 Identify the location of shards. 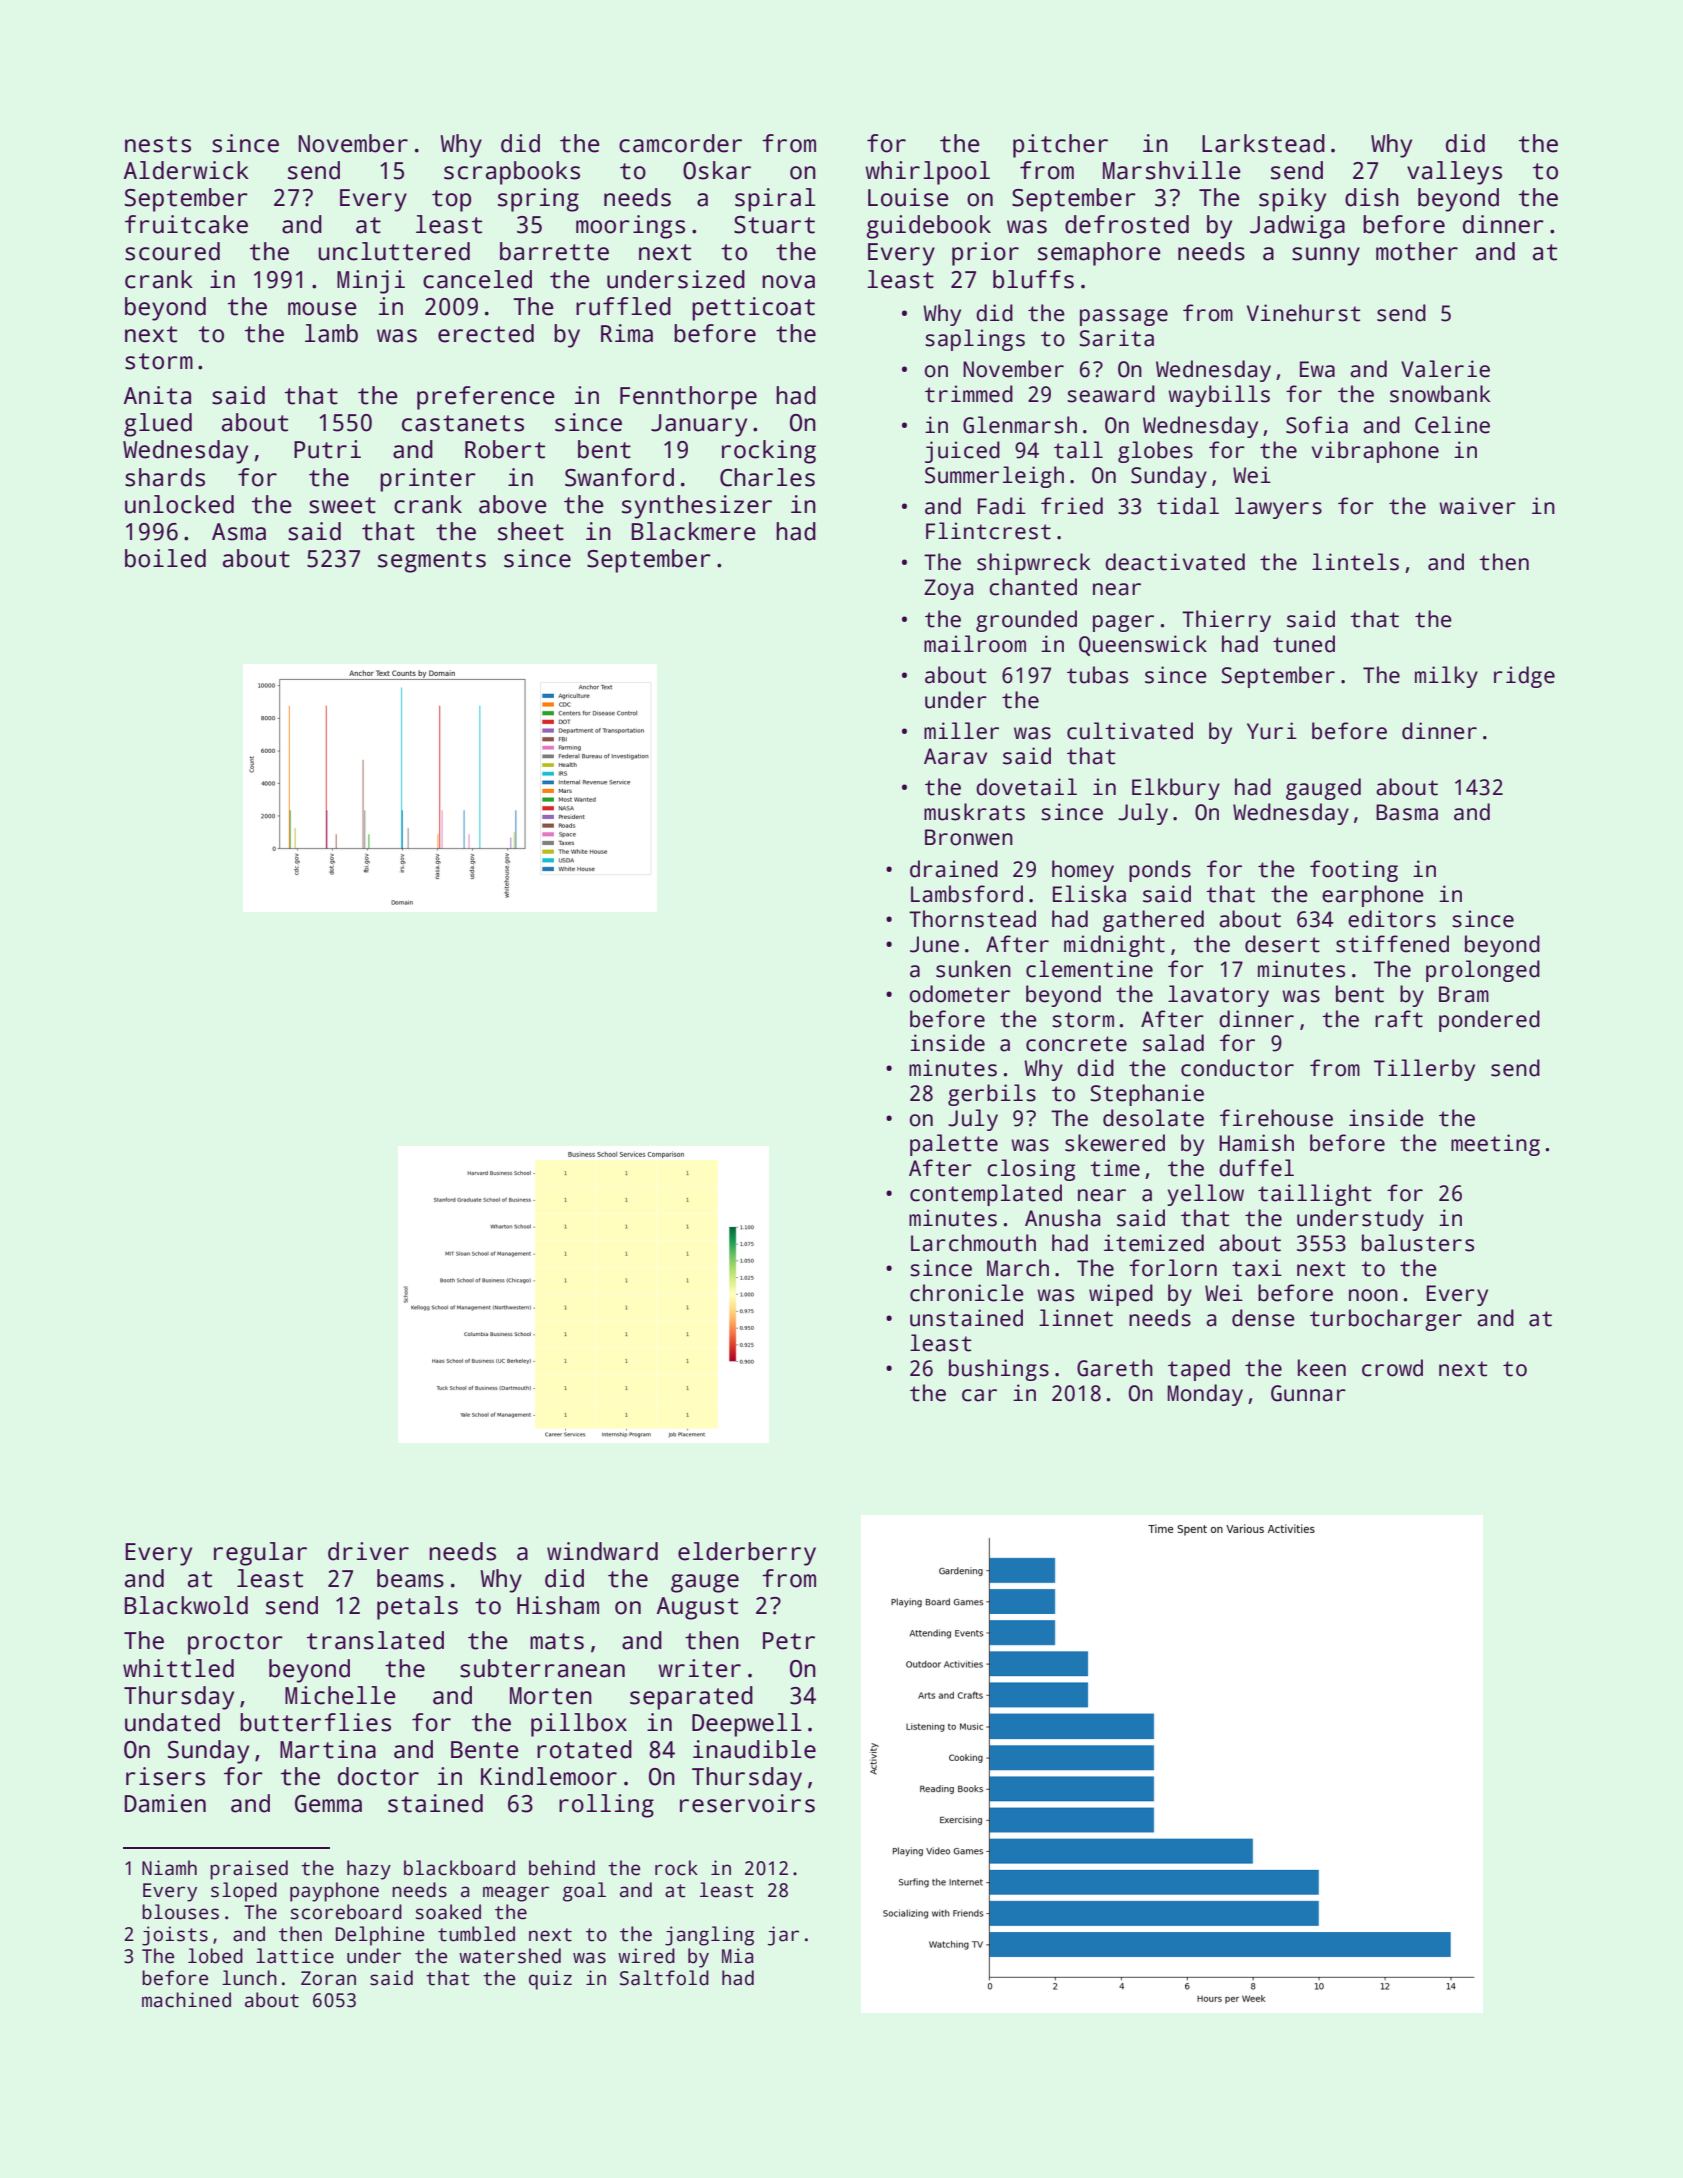
(165, 477).
